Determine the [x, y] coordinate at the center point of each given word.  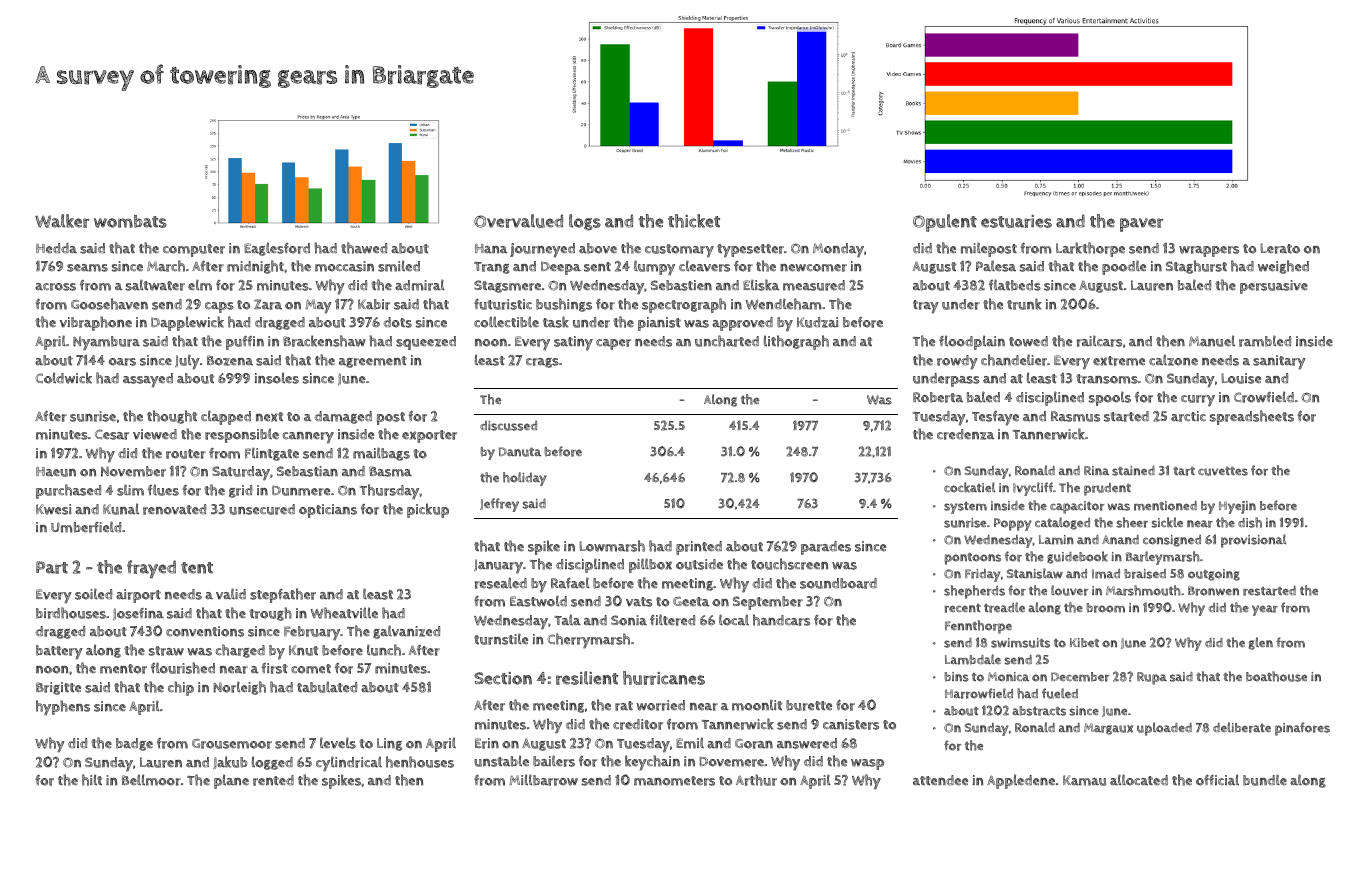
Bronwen [1213, 591]
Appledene [1021, 781]
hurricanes [664, 678]
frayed [151, 569]
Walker [62, 221]
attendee [940, 780]
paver [1141, 225]
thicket [694, 221]
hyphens [63, 708]
